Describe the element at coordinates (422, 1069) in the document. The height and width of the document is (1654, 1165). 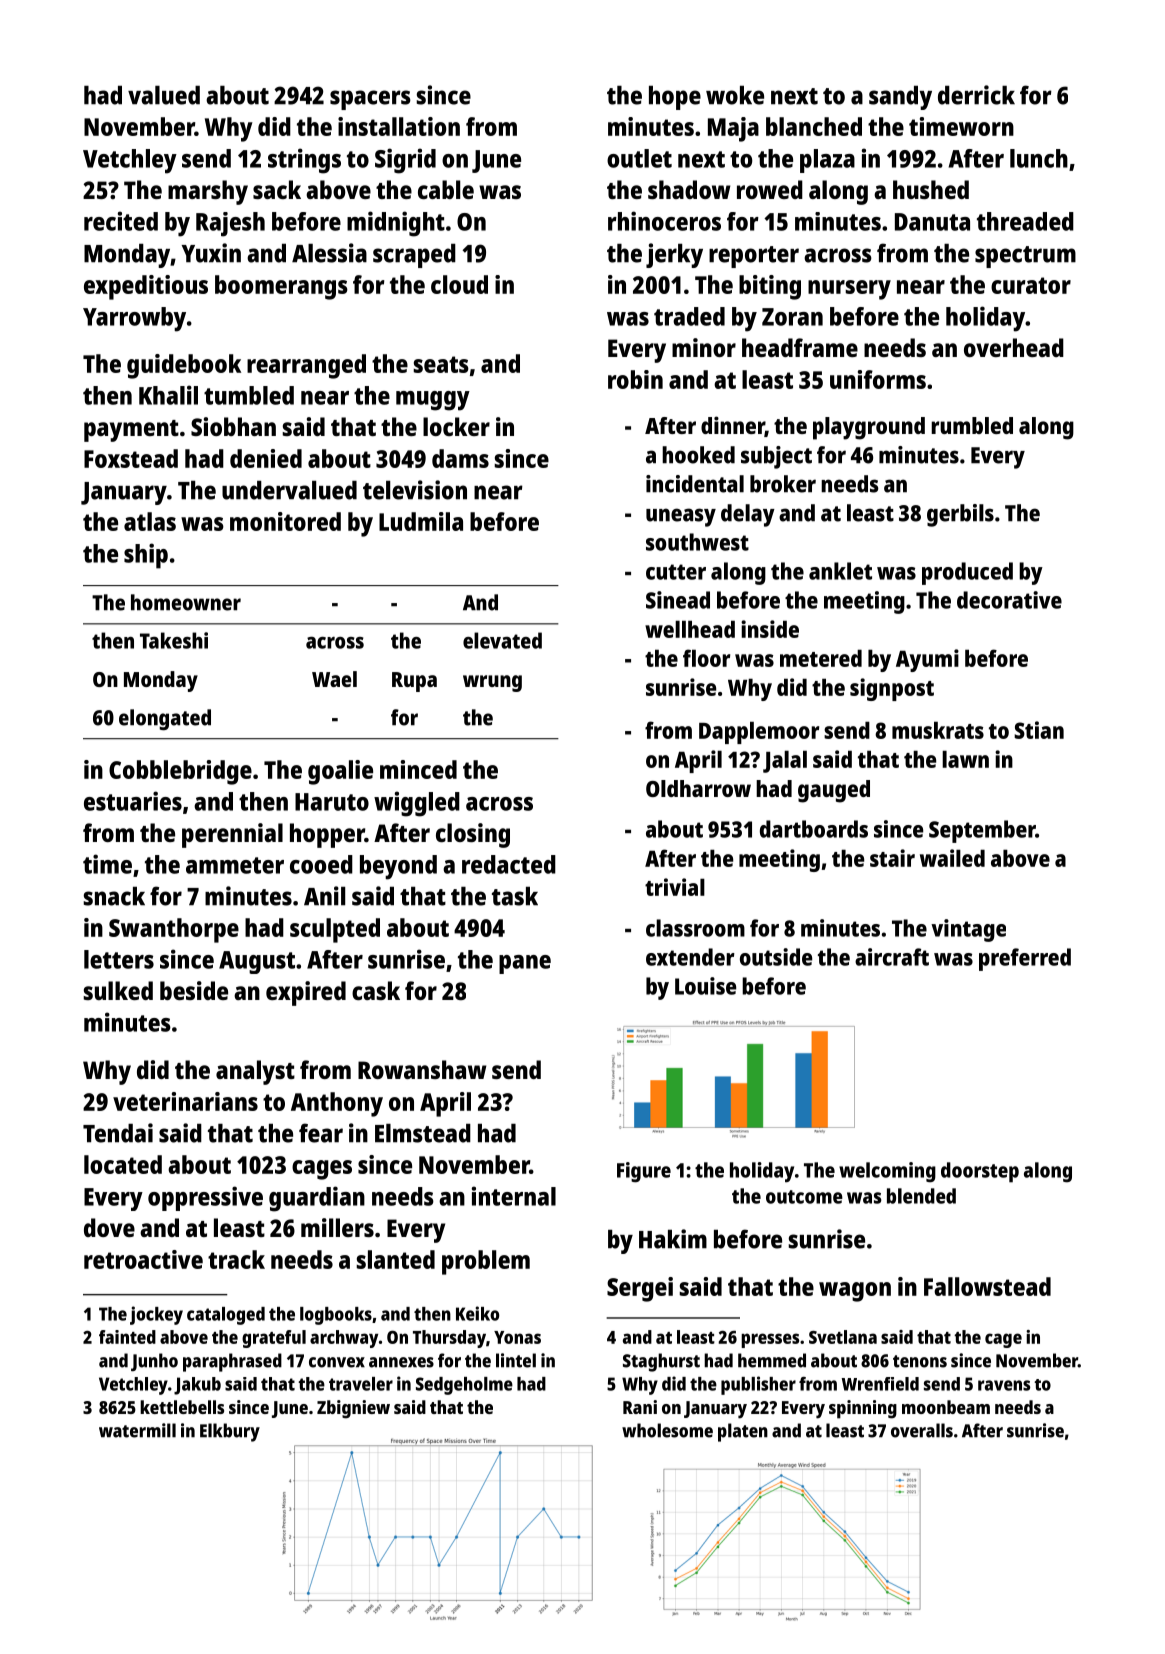
I see `Rowanshaw` at that location.
